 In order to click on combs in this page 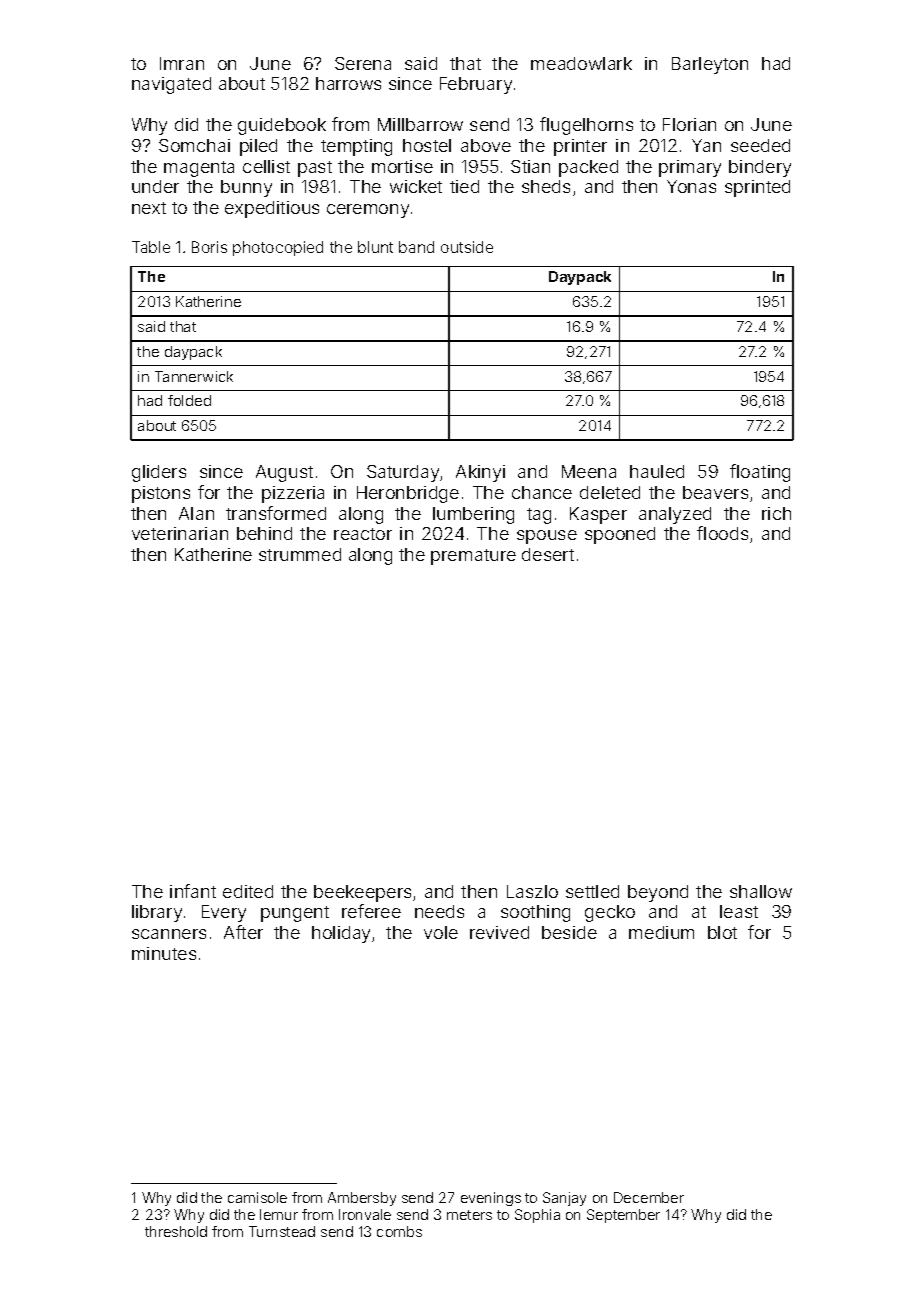, I will do `click(399, 1231)`.
